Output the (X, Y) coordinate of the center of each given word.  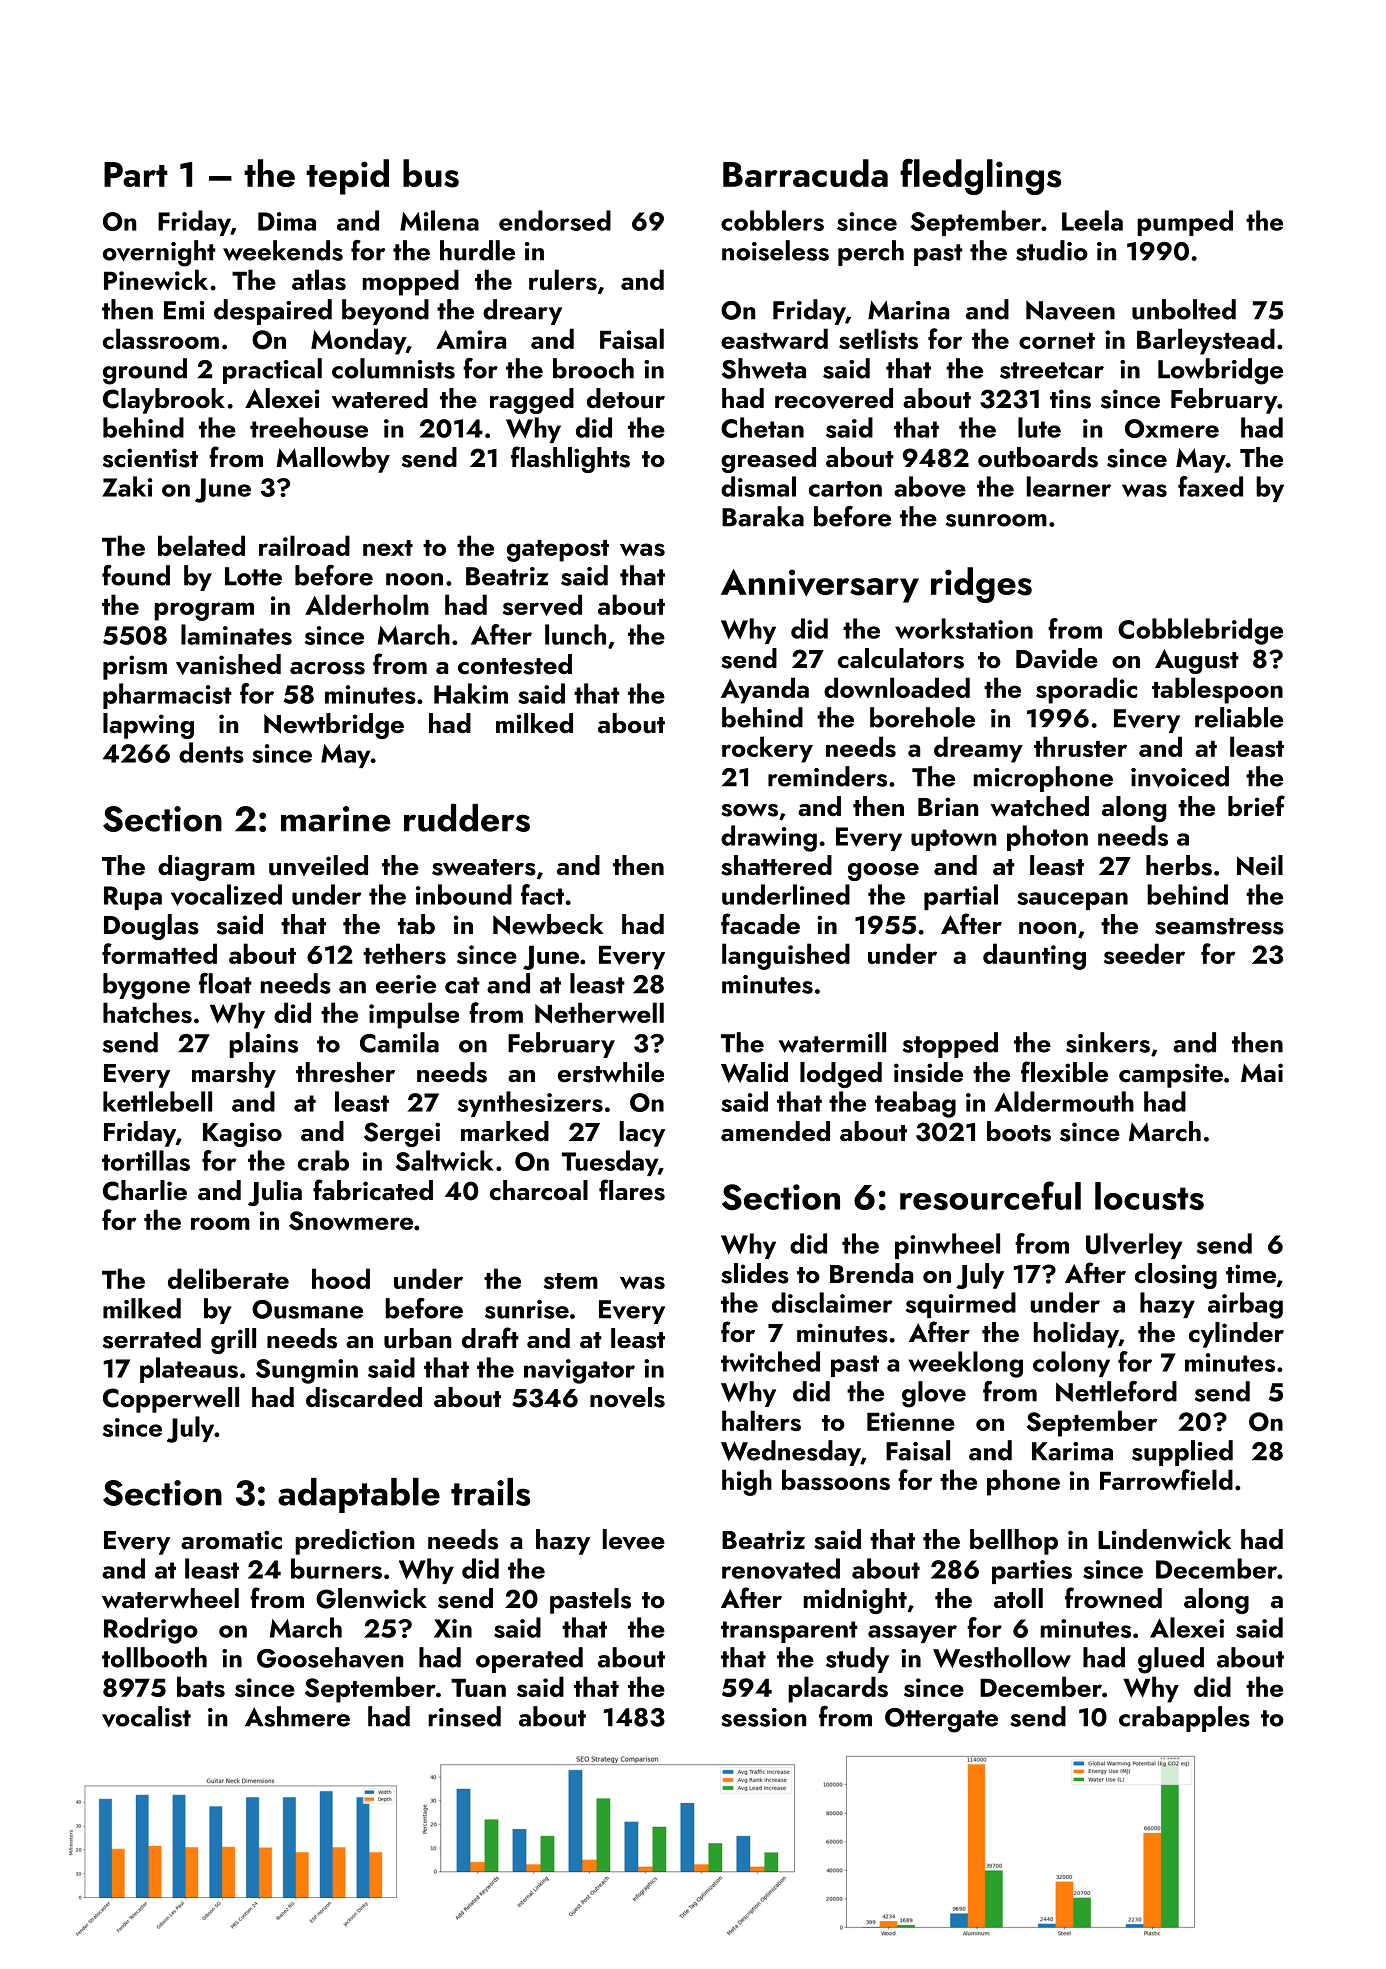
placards (838, 1689)
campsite (1171, 1075)
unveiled (318, 865)
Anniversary (820, 586)
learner (1069, 486)
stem (571, 1281)
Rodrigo (151, 1630)
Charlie (145, 1190)
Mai (1262, 1072)
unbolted (1184, 309)
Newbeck (548, 924)
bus (431, 173)
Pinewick (156, 279)
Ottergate (941, 1720)
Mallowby (333, 460)
